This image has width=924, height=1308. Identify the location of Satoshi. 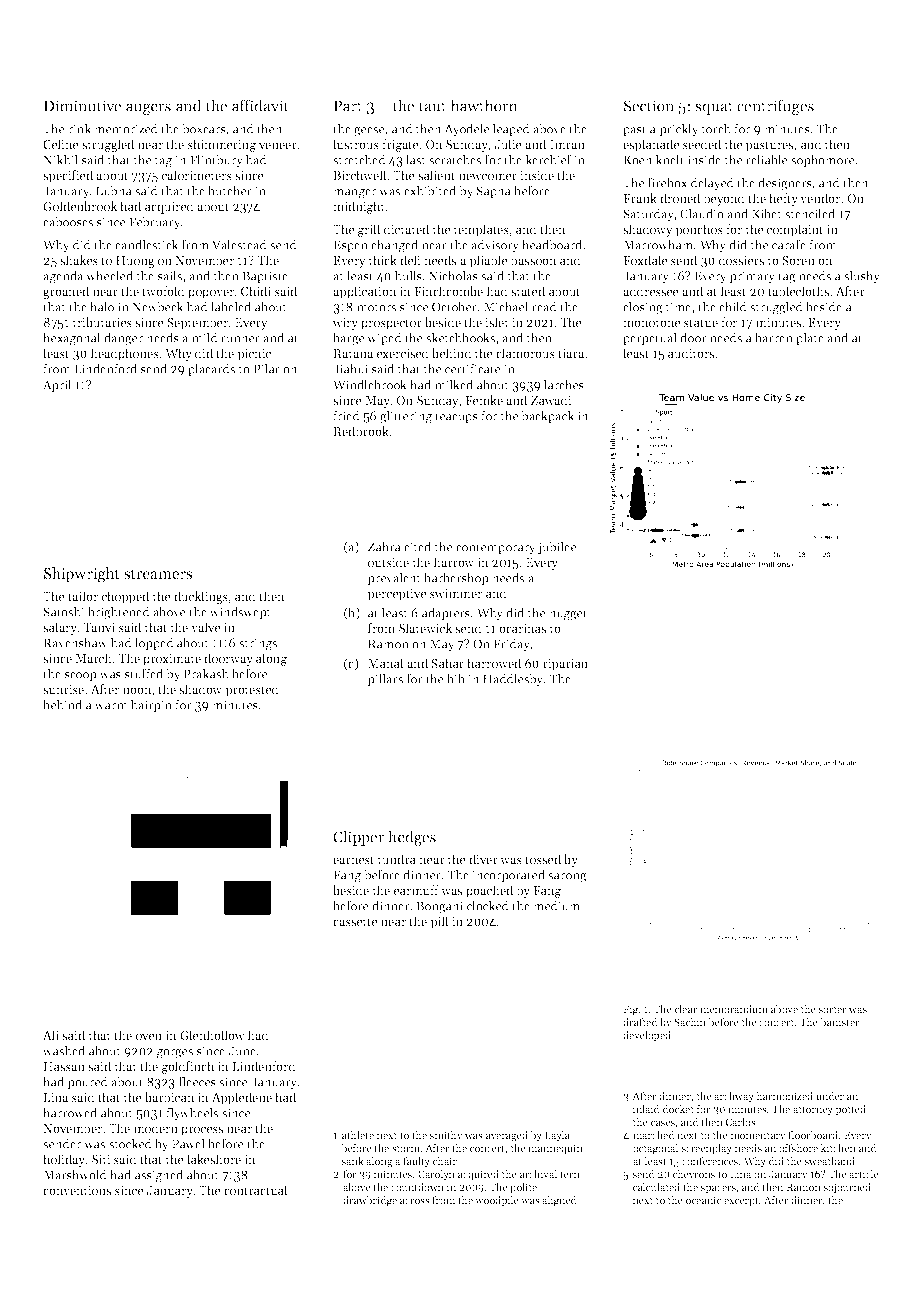
(64, 612).
